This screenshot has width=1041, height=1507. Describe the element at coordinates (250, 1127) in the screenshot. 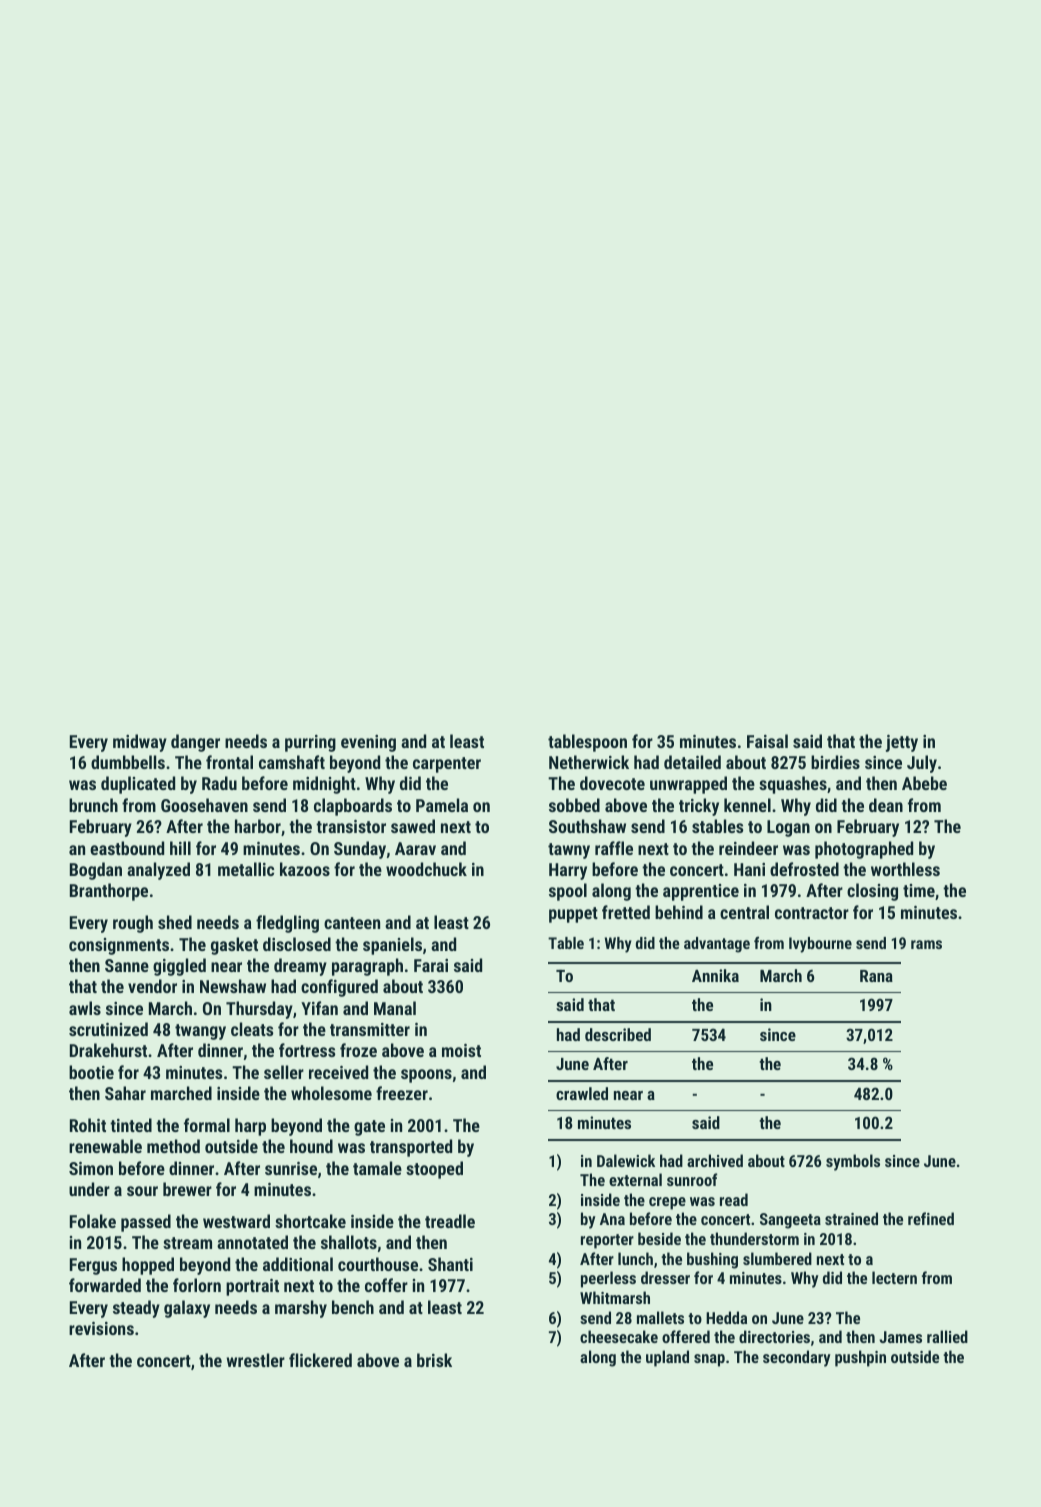

I see `harp` at that location.
